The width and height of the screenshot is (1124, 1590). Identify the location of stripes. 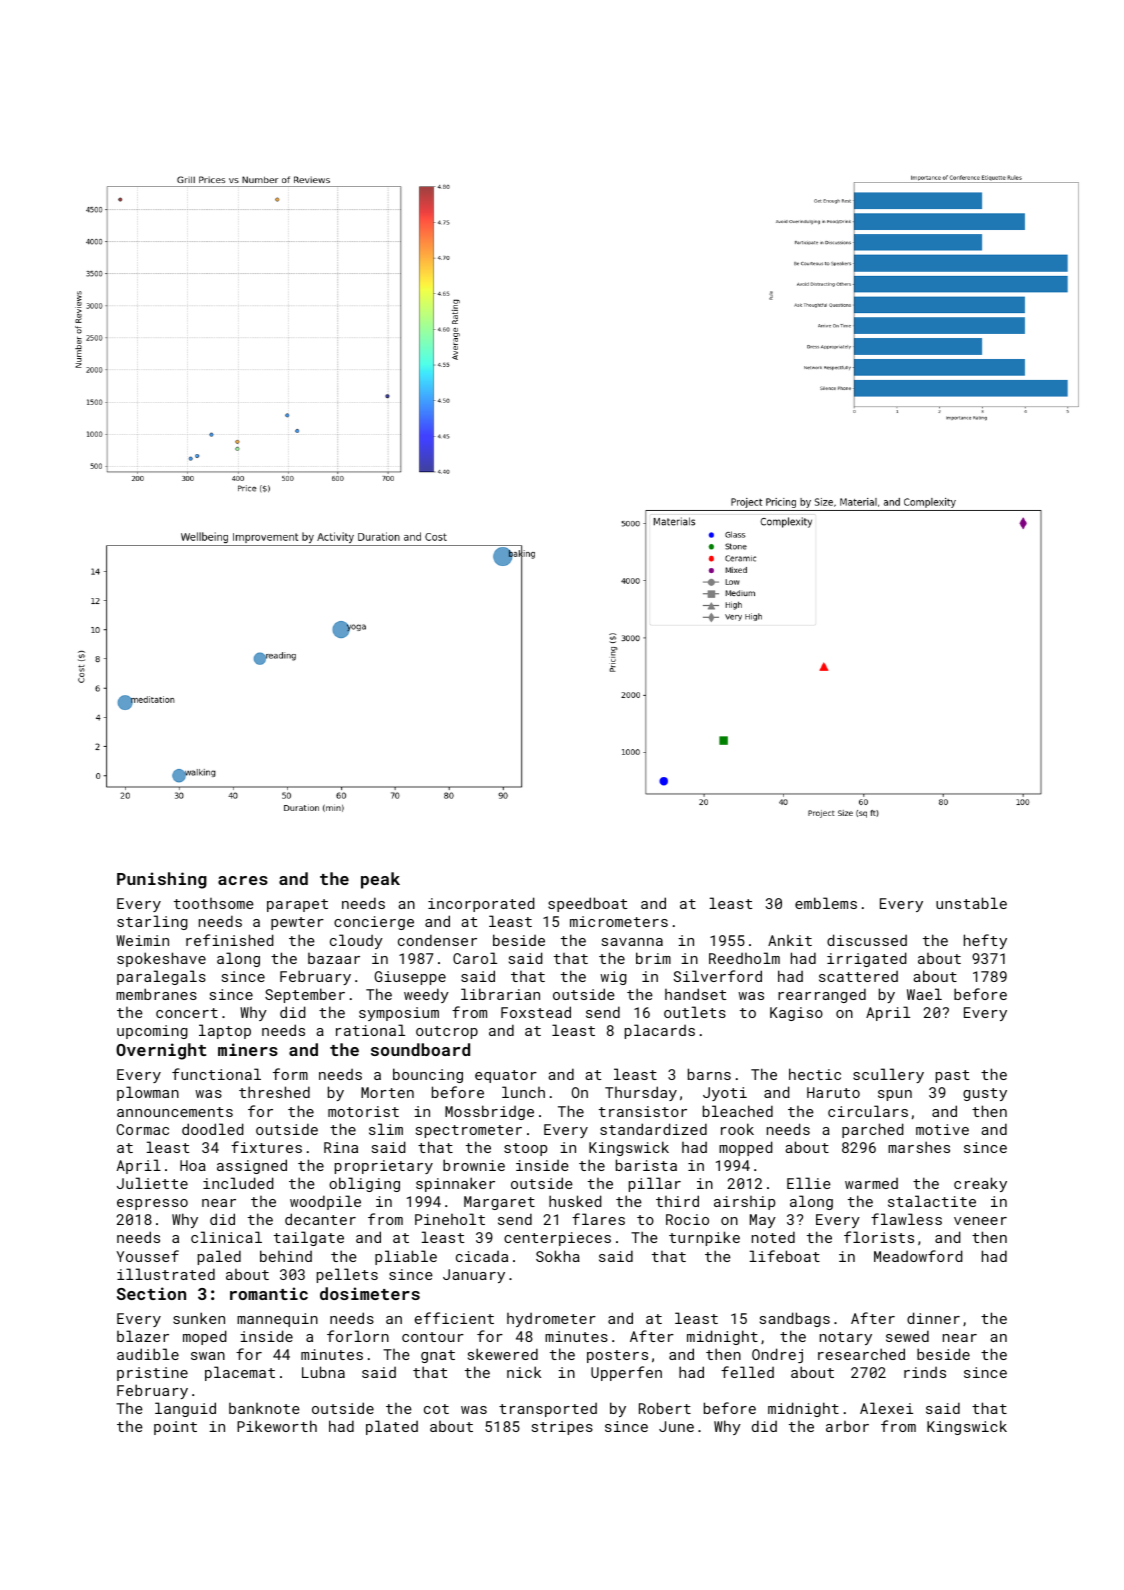
(562, 1428).
